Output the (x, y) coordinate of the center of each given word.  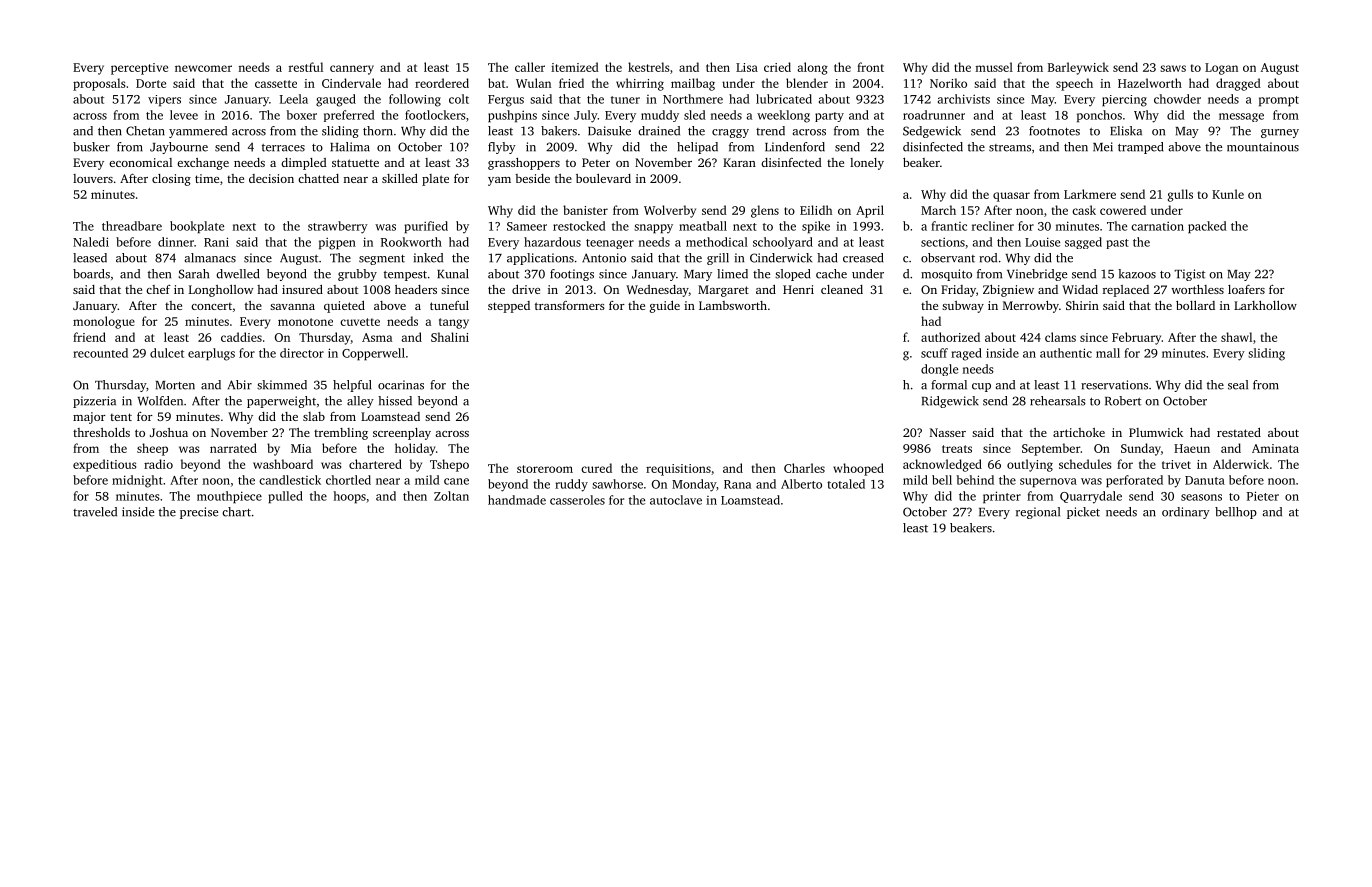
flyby (502, 148)
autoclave (676, 500)
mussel (994, 67)
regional (1038, 513)
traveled (95, 512)
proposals (99, 84)
